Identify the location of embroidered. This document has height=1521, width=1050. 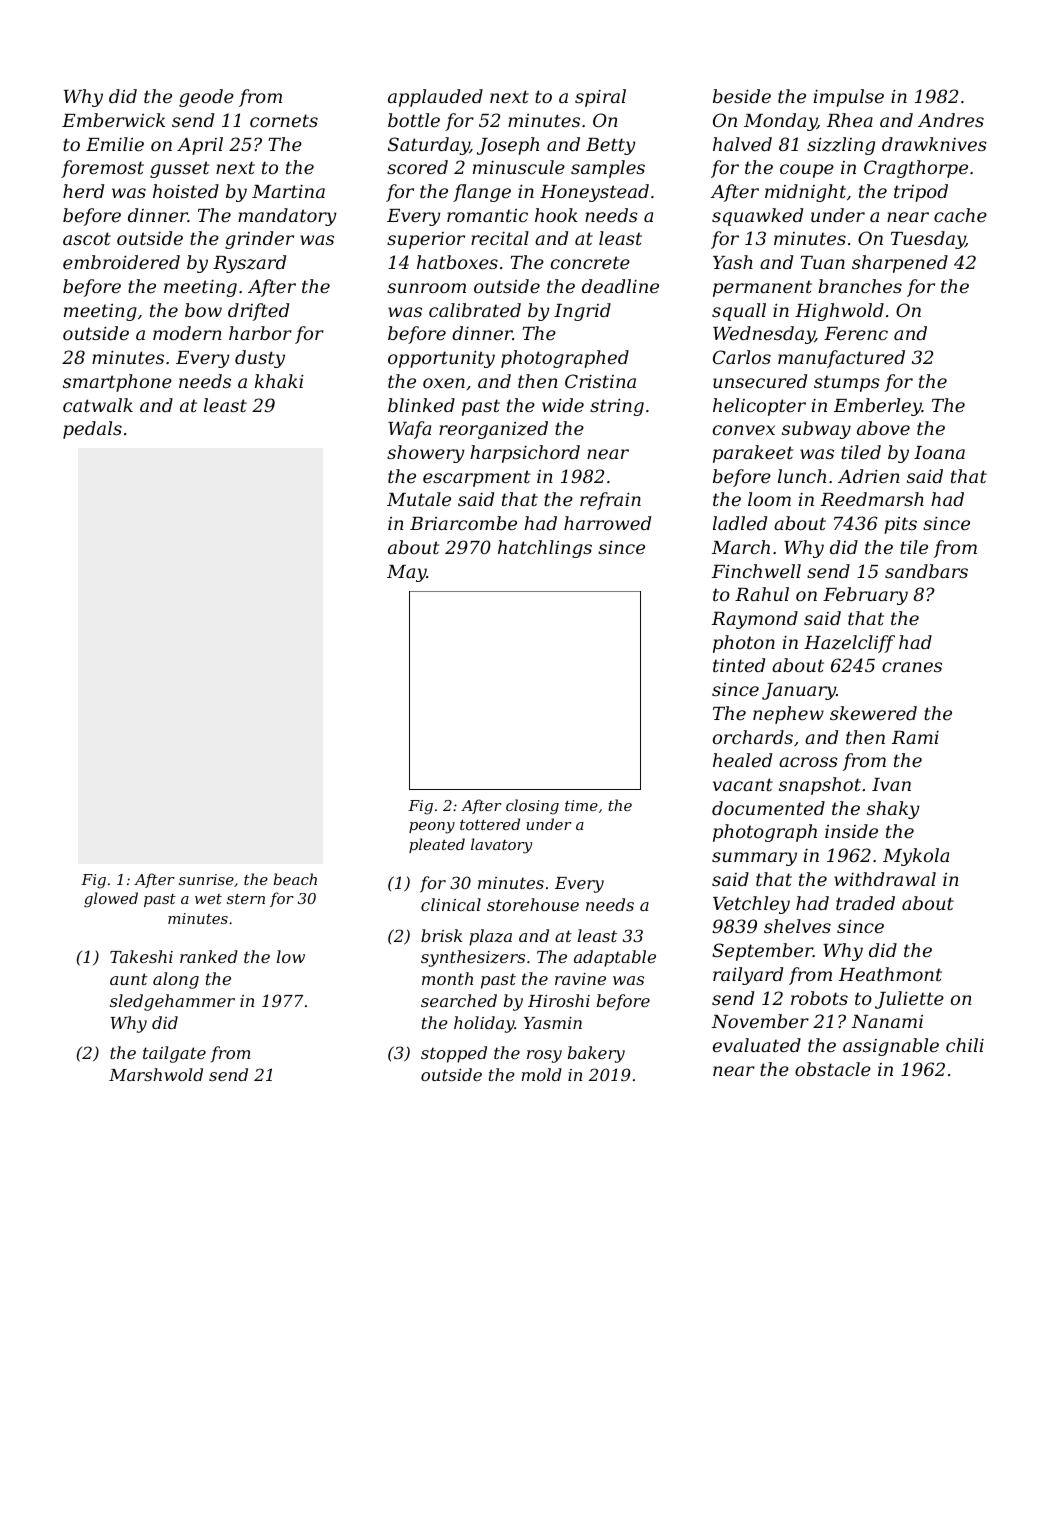
(121, 262).
